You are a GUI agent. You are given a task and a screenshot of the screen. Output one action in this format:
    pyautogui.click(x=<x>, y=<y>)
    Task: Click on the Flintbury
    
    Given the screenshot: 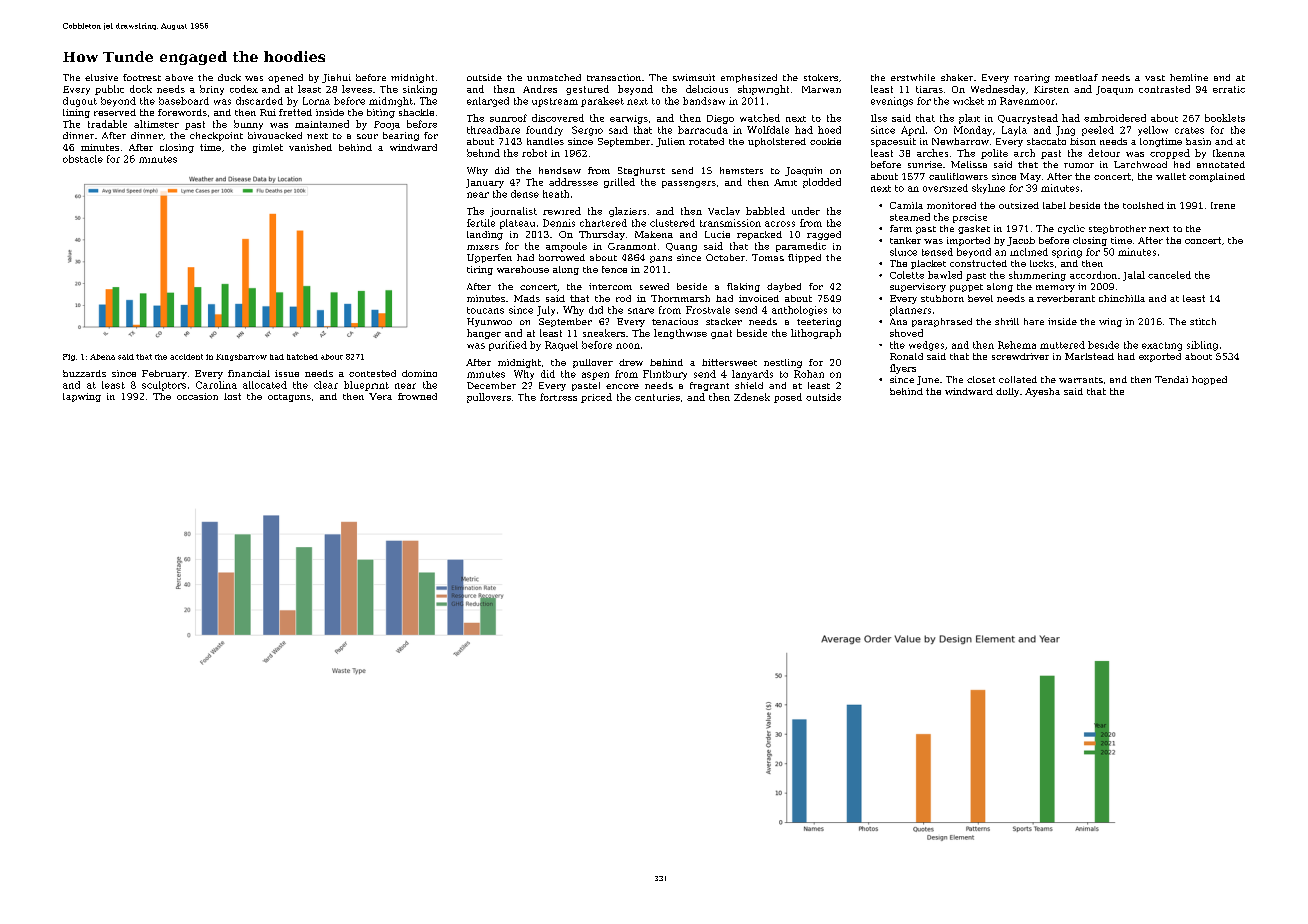 What is the action you would take?
    pyautogui.click(x=665, y=375)
